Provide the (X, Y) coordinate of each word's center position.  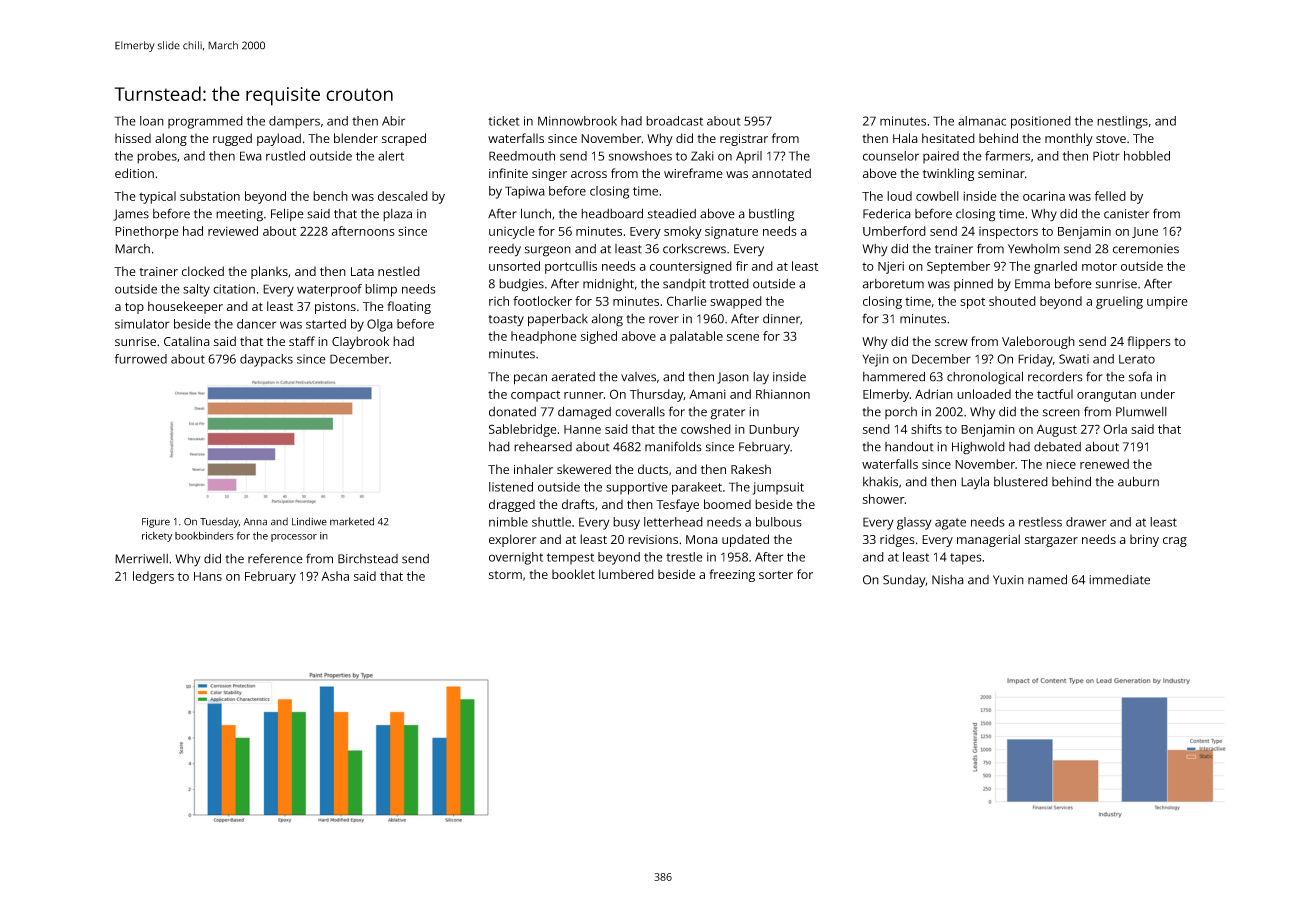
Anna (255, 522)
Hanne (582, 429)
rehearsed (543, 447)
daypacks (266, 360)
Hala (905, 138)
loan (152, 121)
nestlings (1122, 122)
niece (1061, 464)
